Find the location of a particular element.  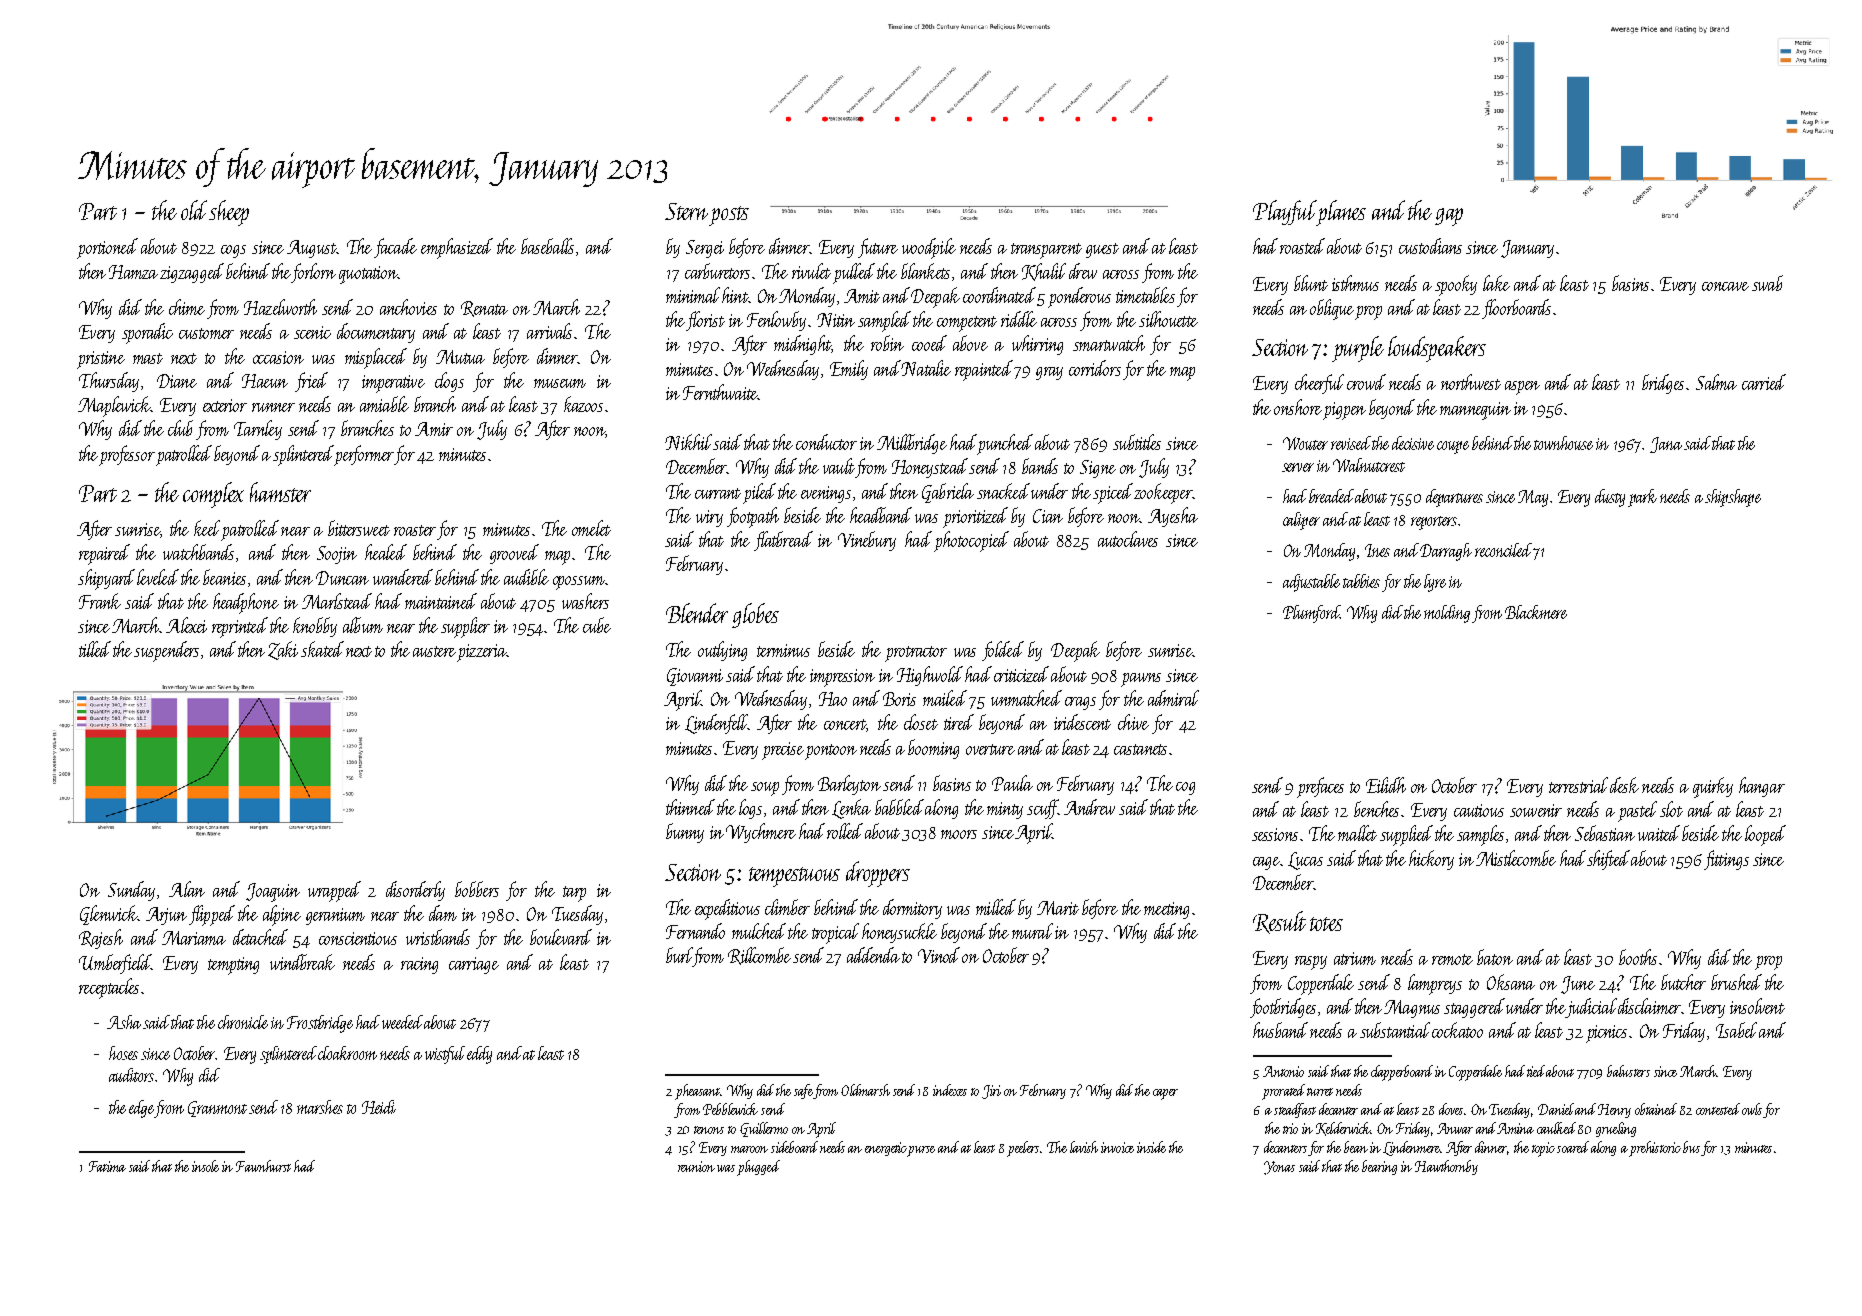

punched is located at coordinates (1005, 444).
